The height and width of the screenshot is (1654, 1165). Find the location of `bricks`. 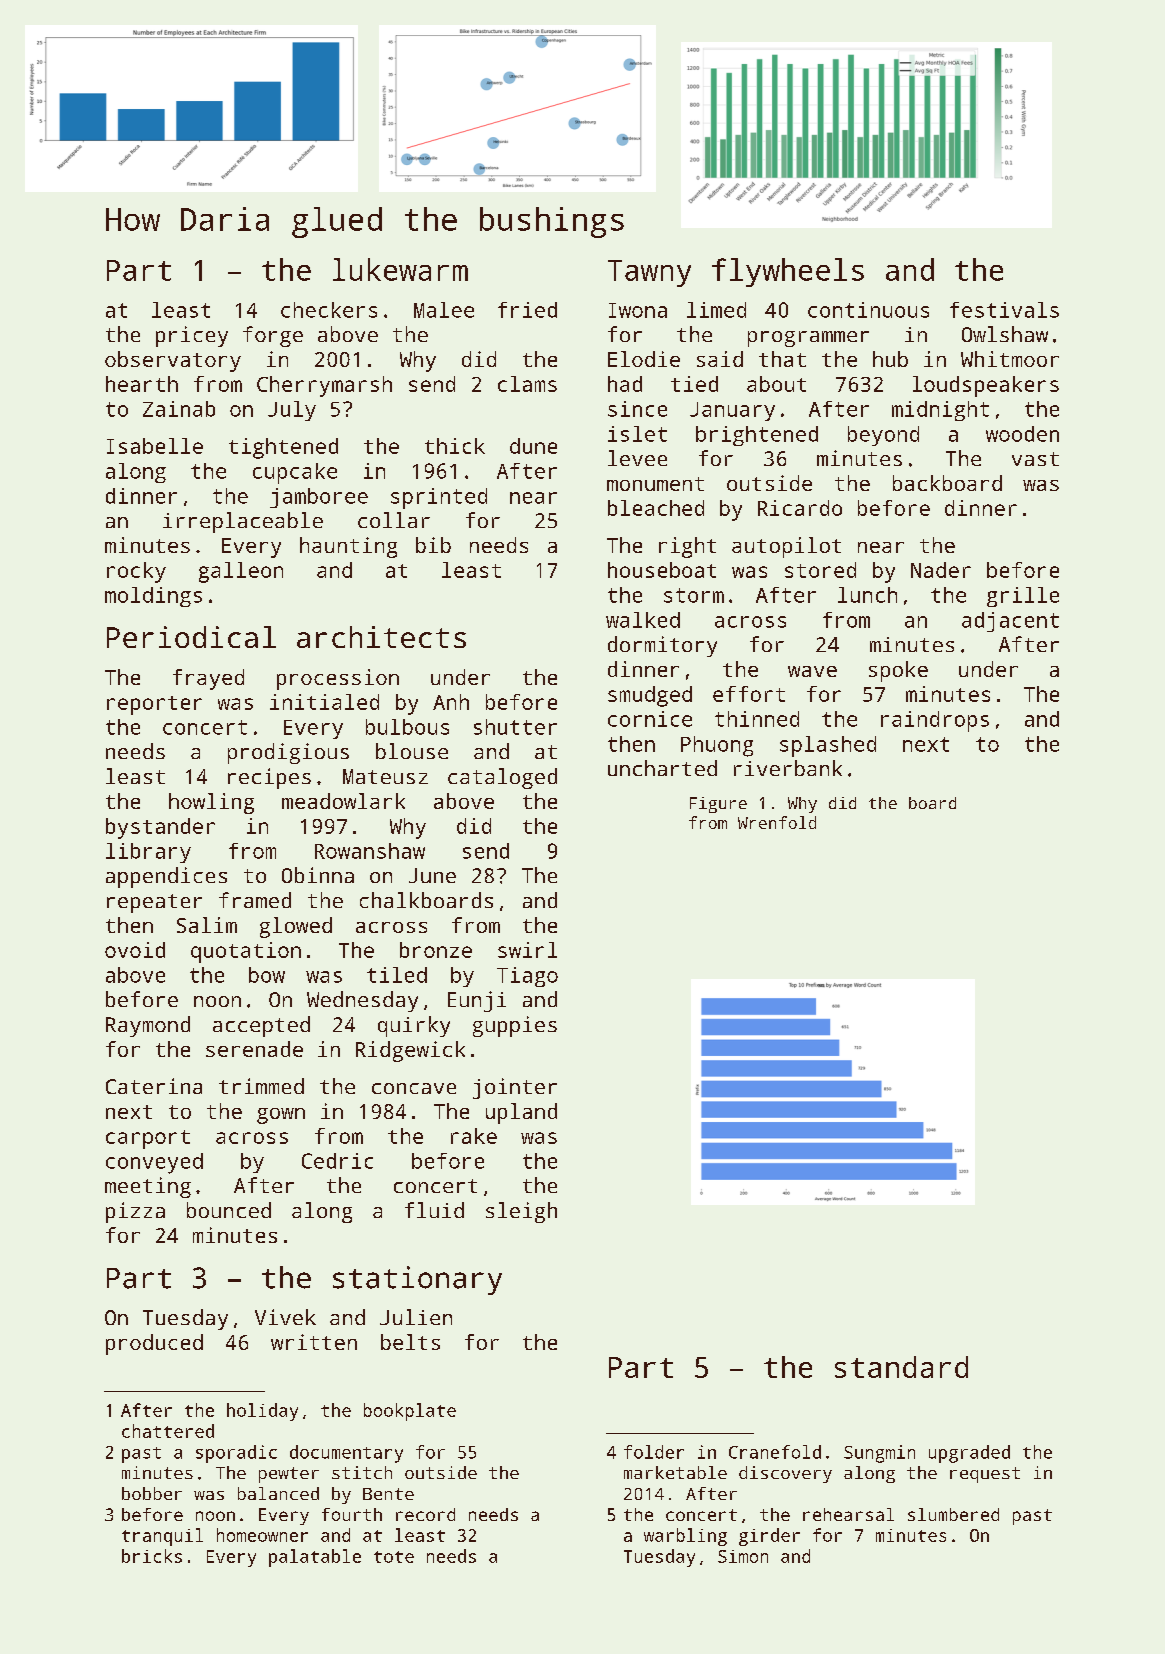

bricks is located at coordinates (152, 1556).
